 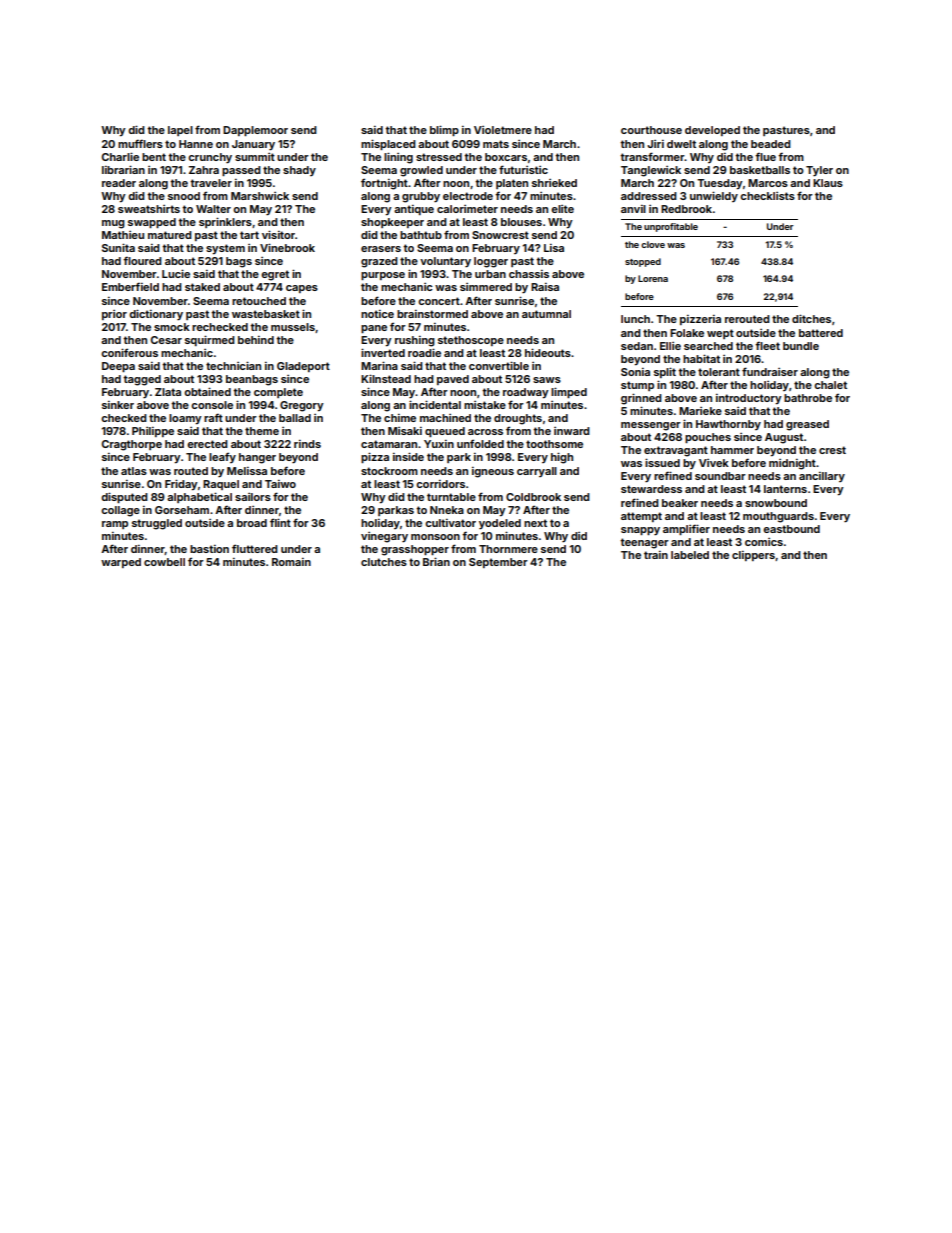 I want to click on labeled, so click(x=690, y=555).
